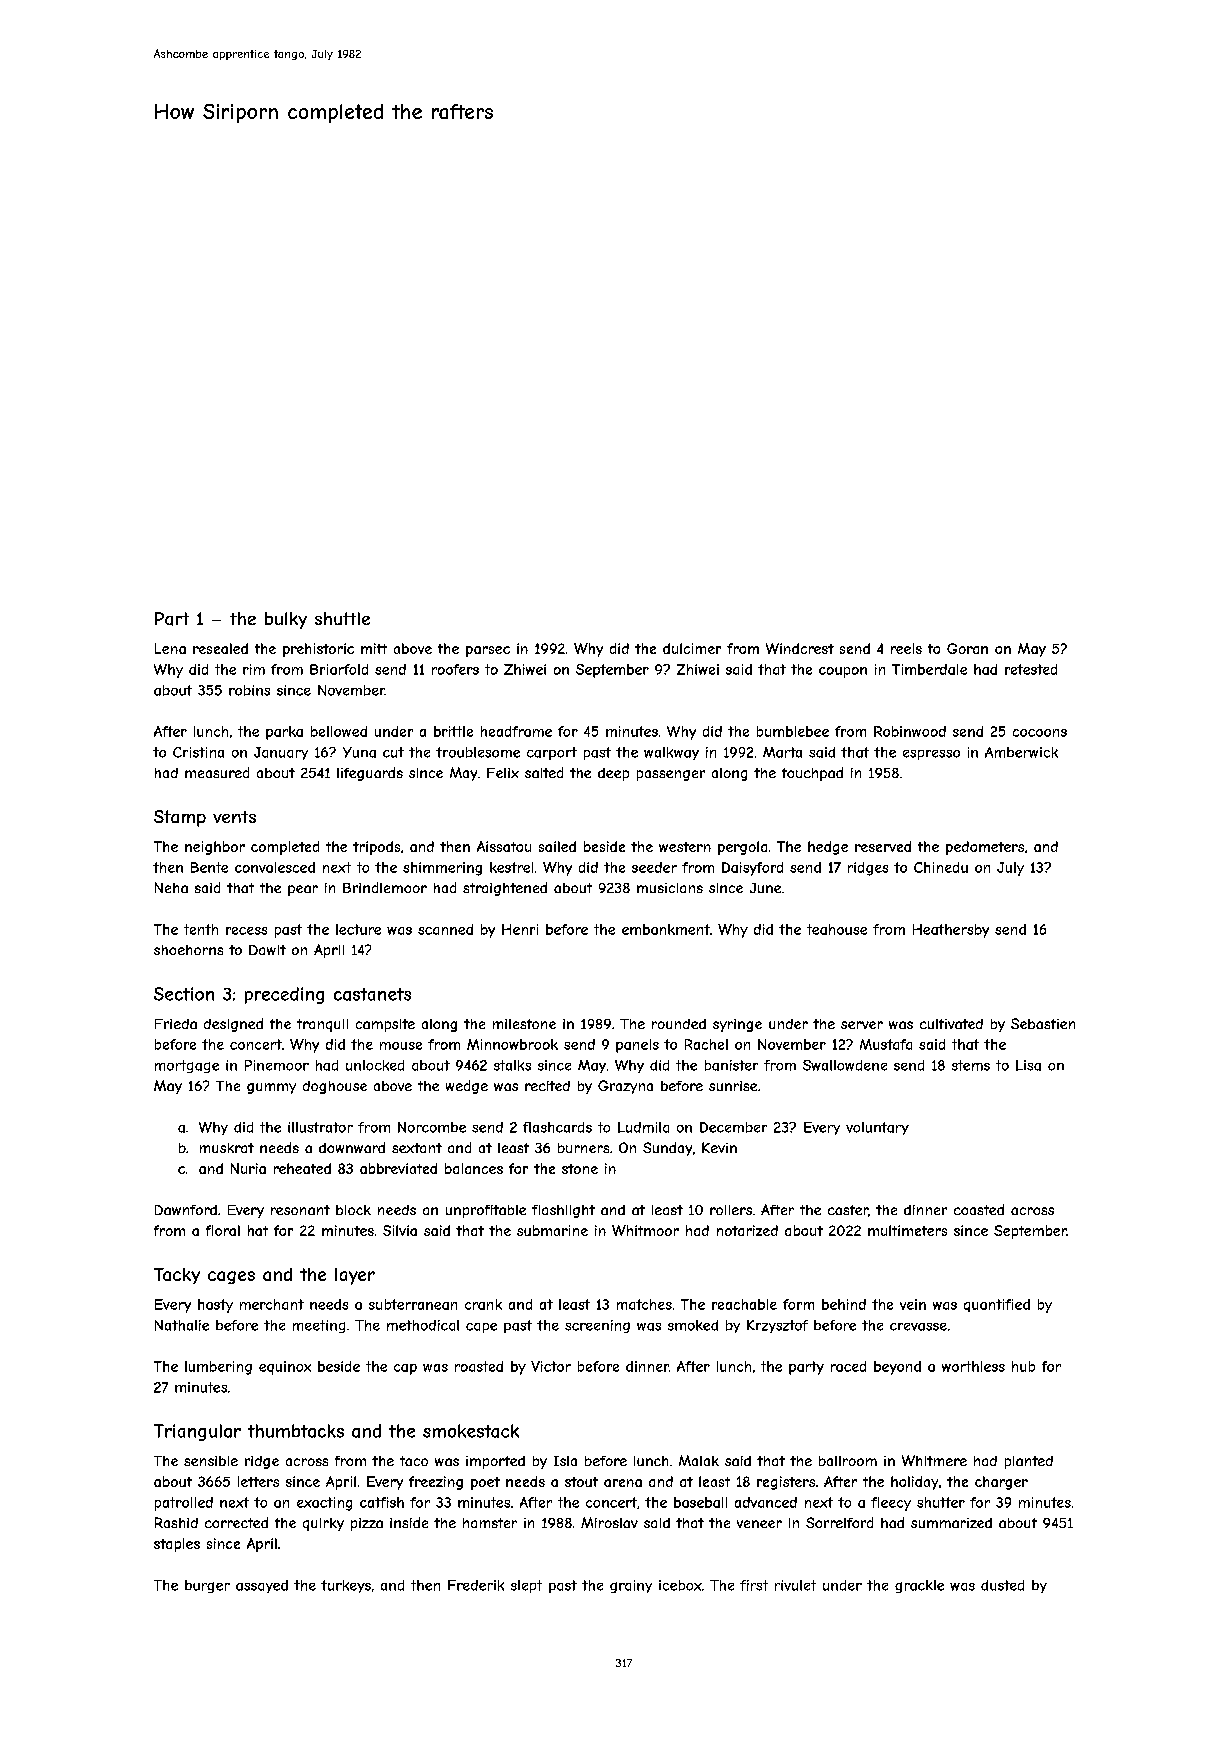 The width and height of the screenshot is (1231, 1741). I want to click on unprofitable, so click(486, 1211).
